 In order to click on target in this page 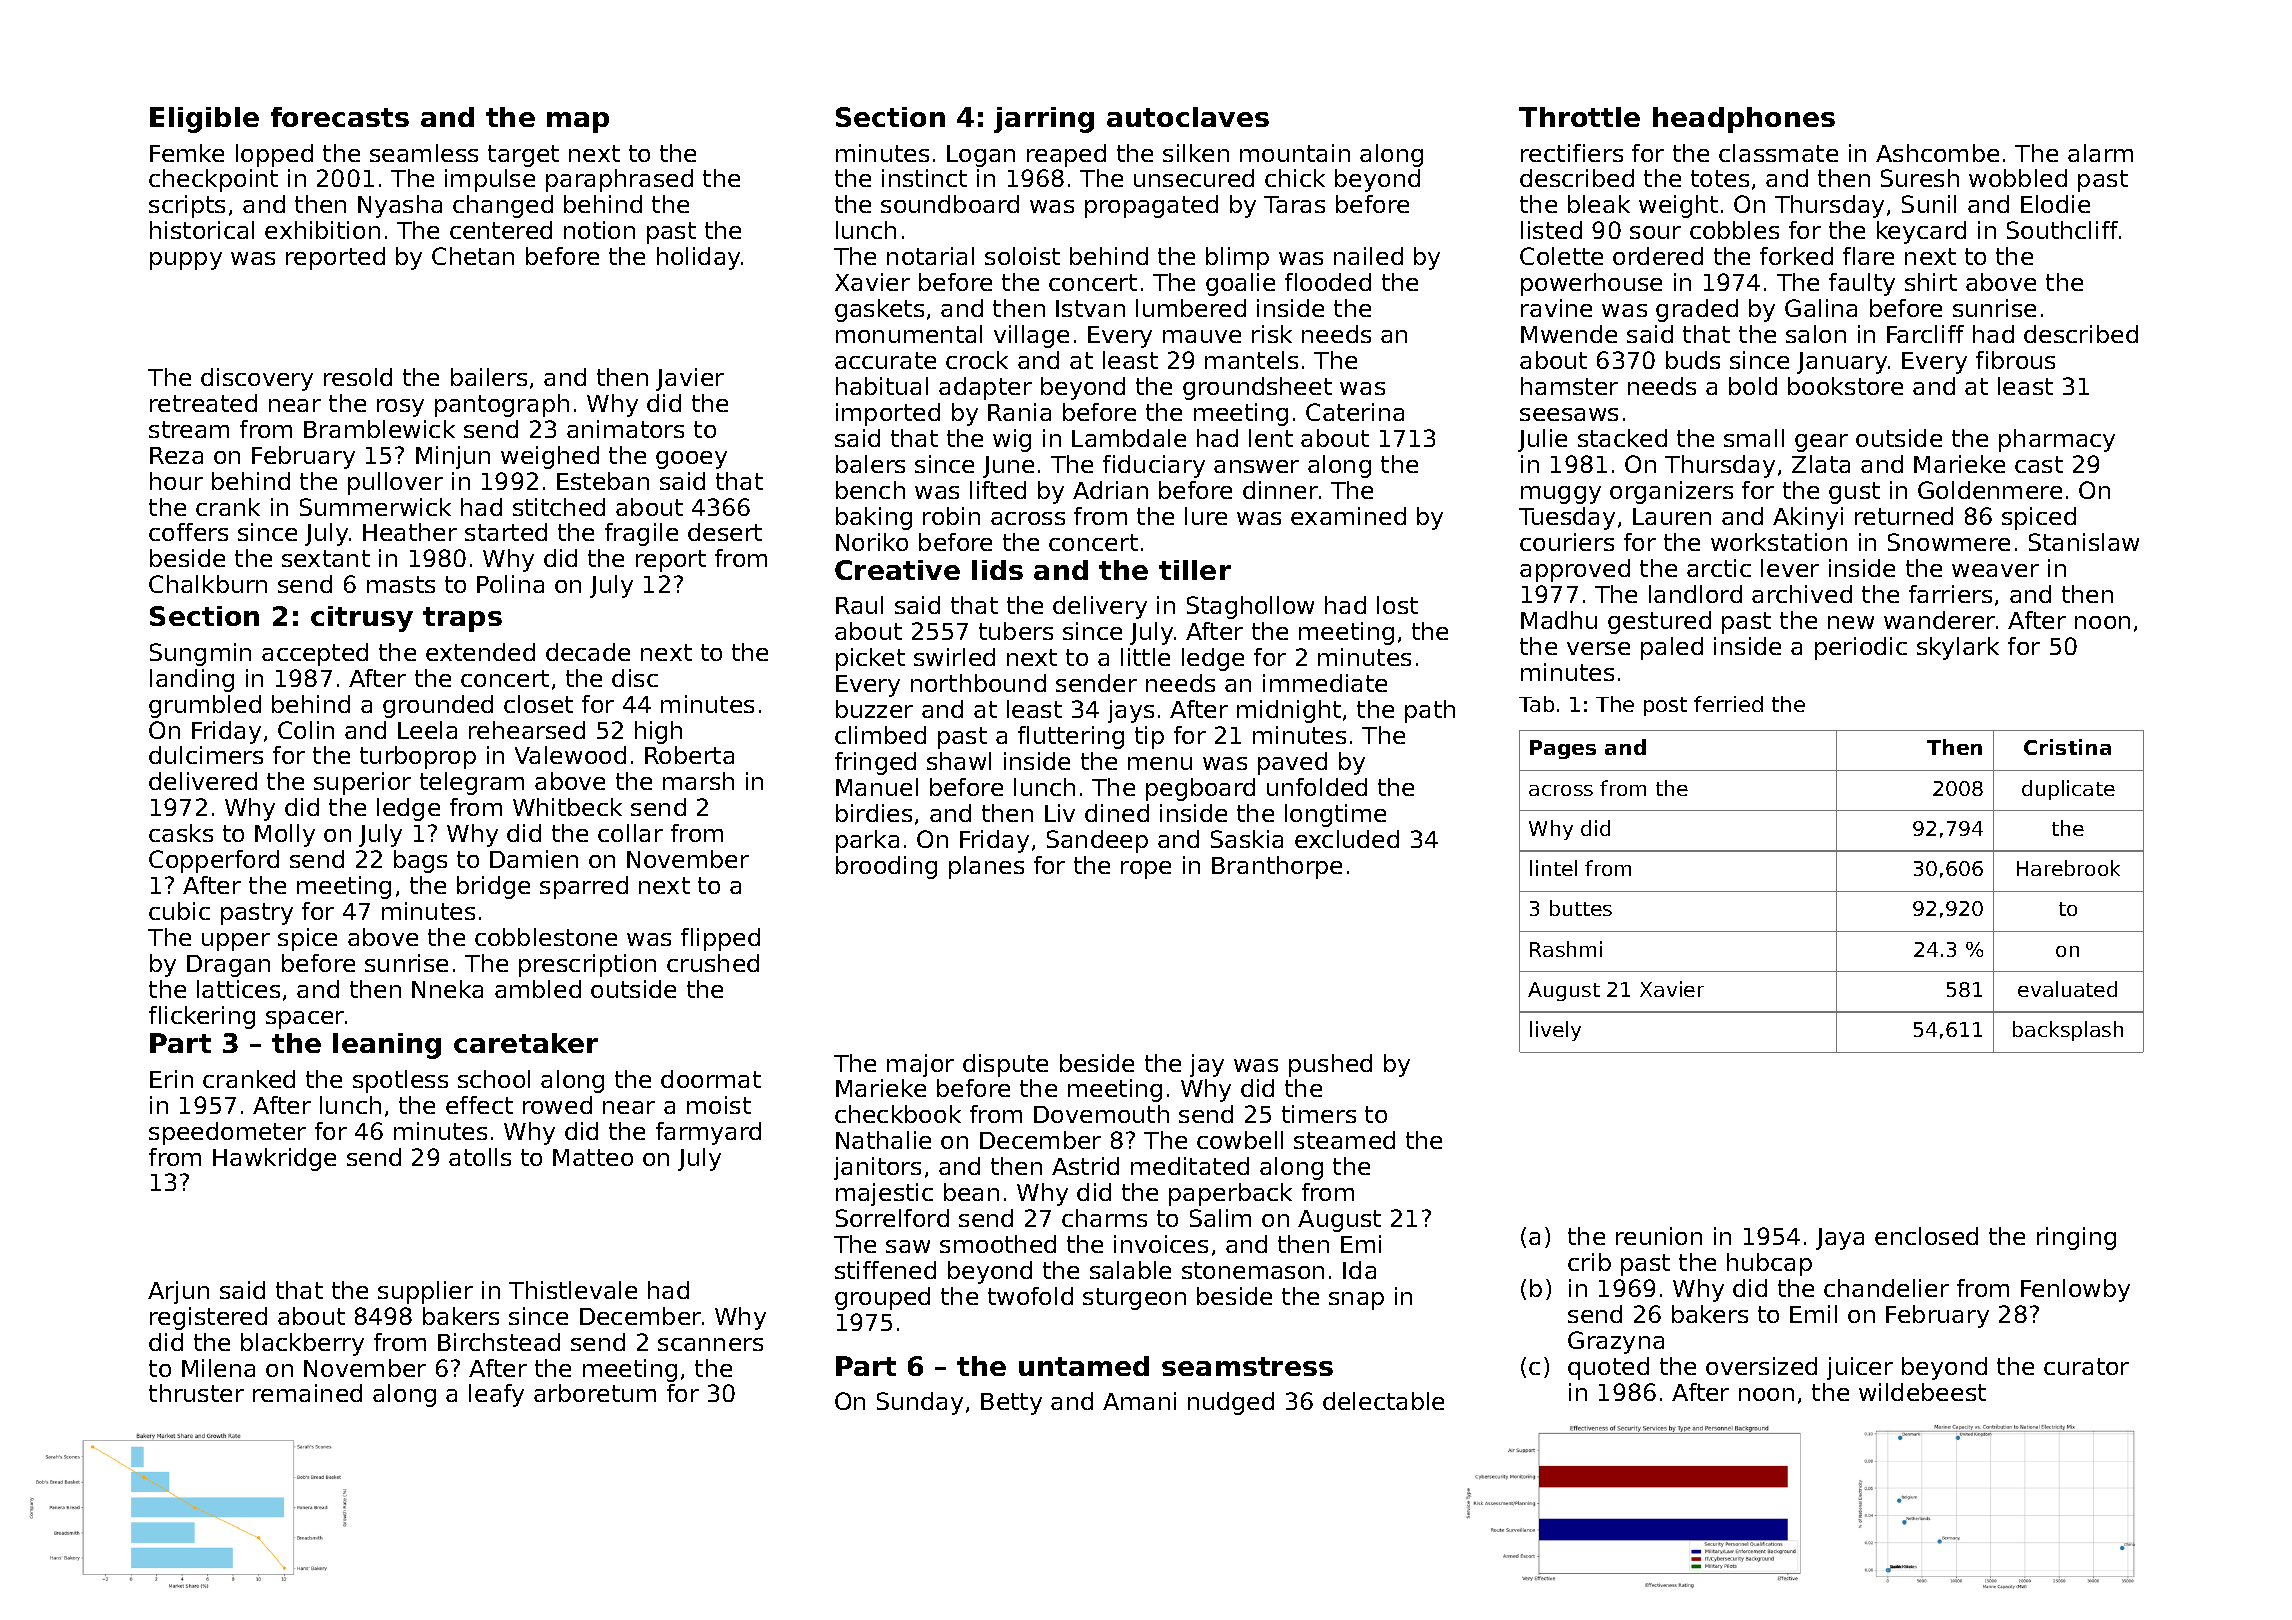, I will do `click(523, 156)`.
